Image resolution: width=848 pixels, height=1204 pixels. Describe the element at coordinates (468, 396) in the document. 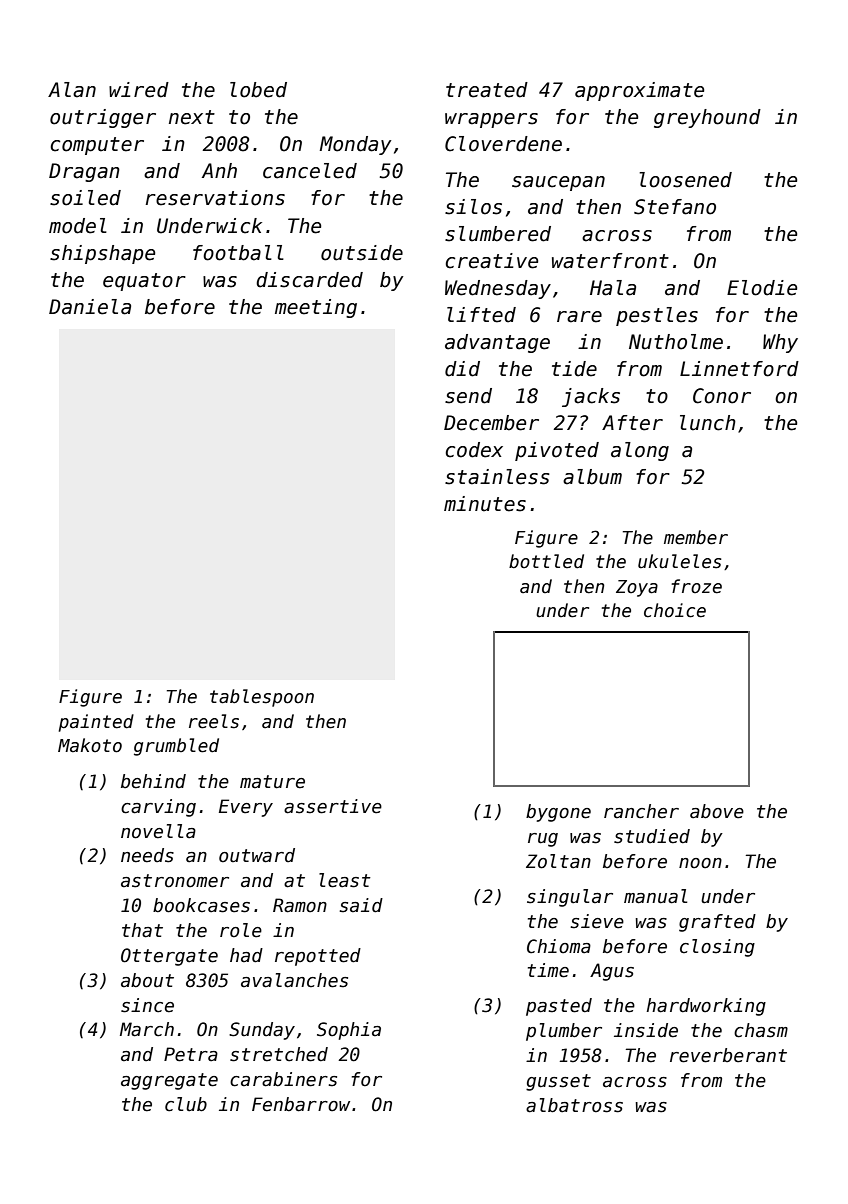

I see `send` at that location.
